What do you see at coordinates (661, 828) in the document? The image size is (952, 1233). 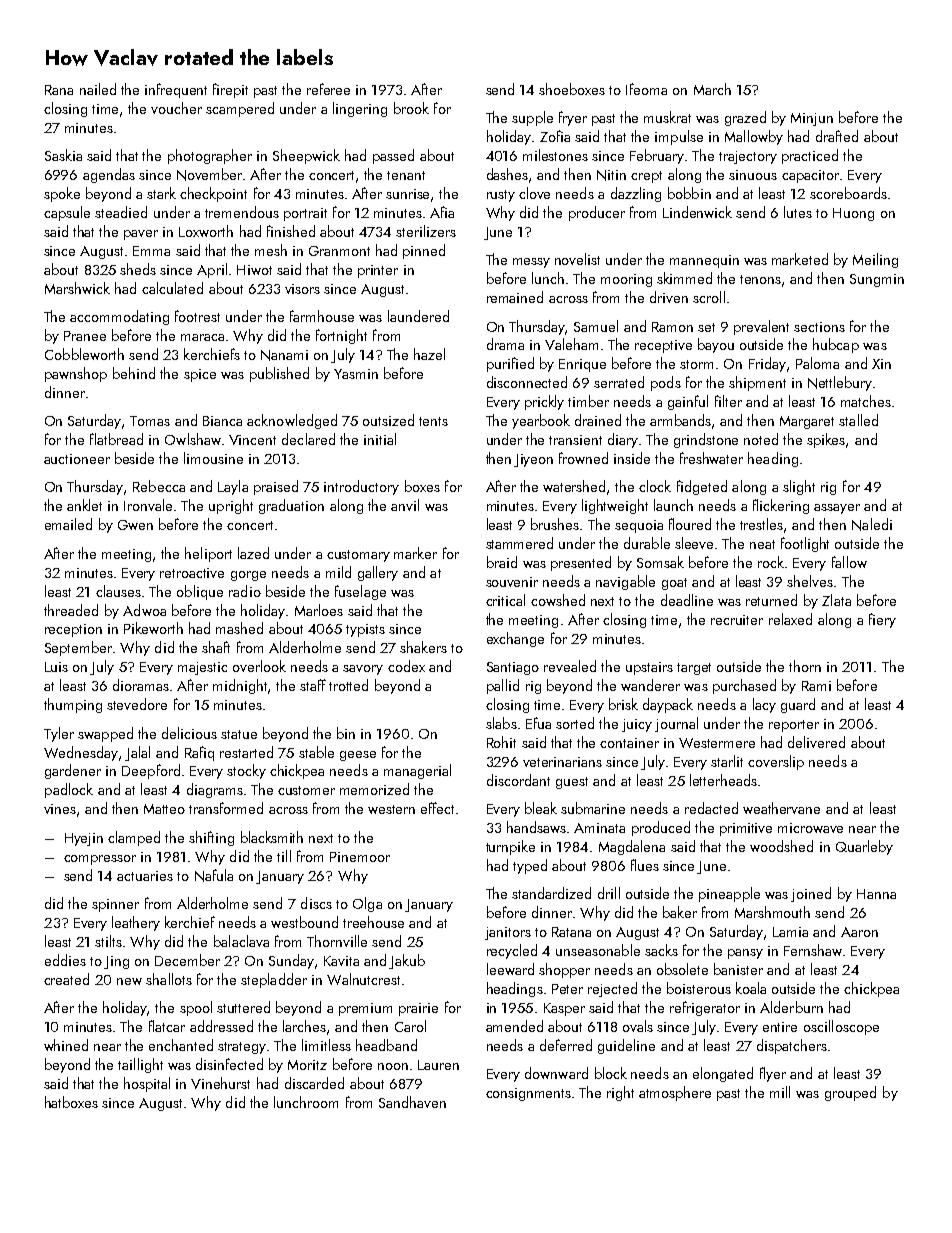 I see `produced` at bounding box center [661, 828].
